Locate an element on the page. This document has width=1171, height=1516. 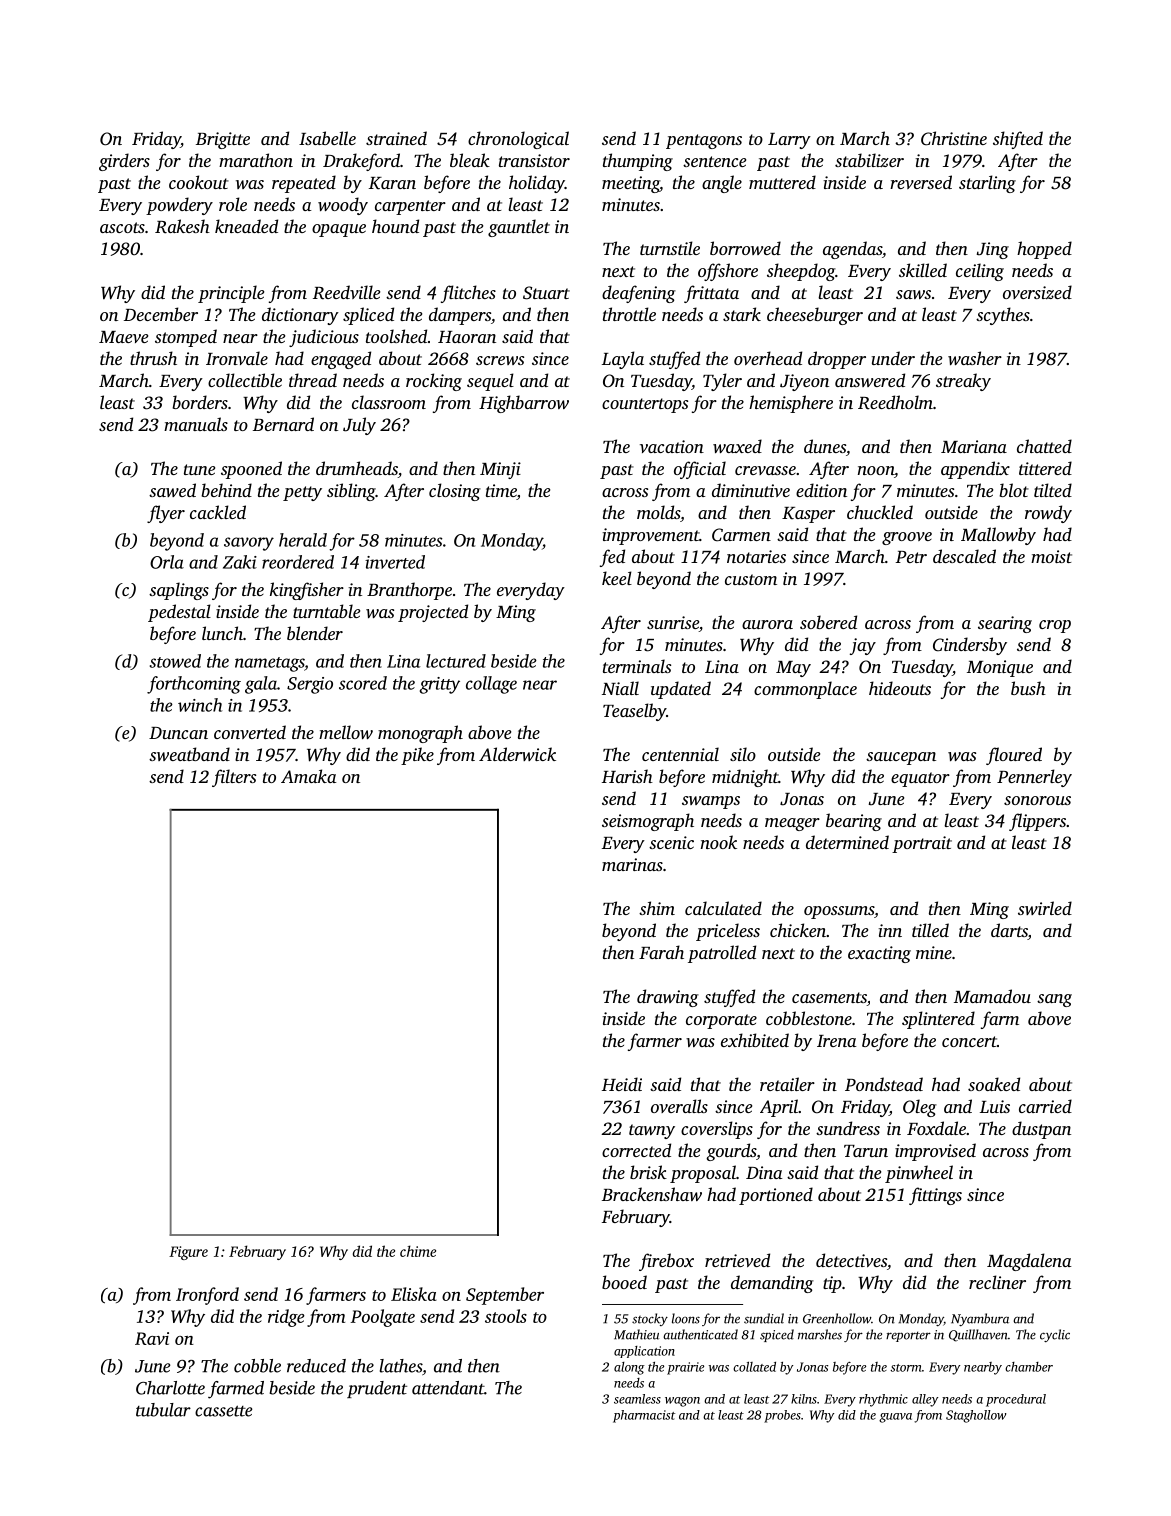
cassette is located at coordinates (223, 1411).
